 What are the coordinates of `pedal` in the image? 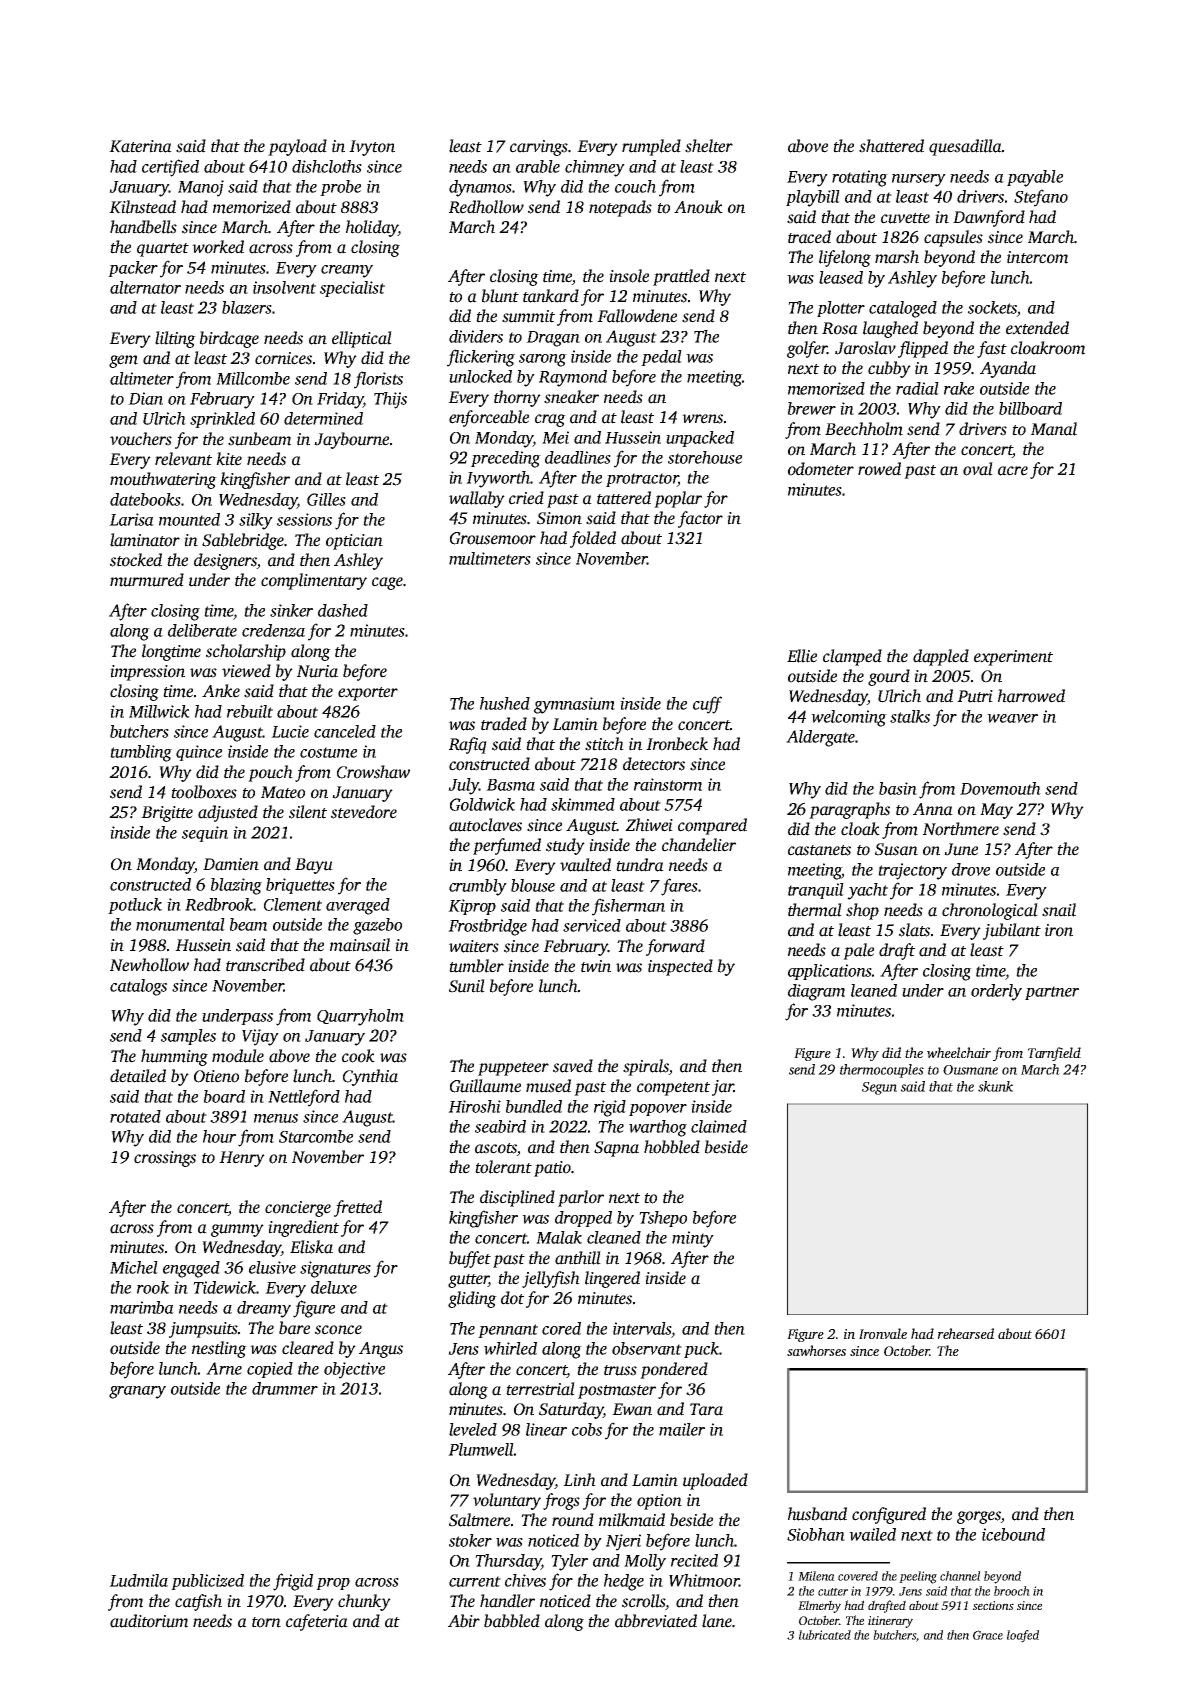 It's located at (661, 358).
